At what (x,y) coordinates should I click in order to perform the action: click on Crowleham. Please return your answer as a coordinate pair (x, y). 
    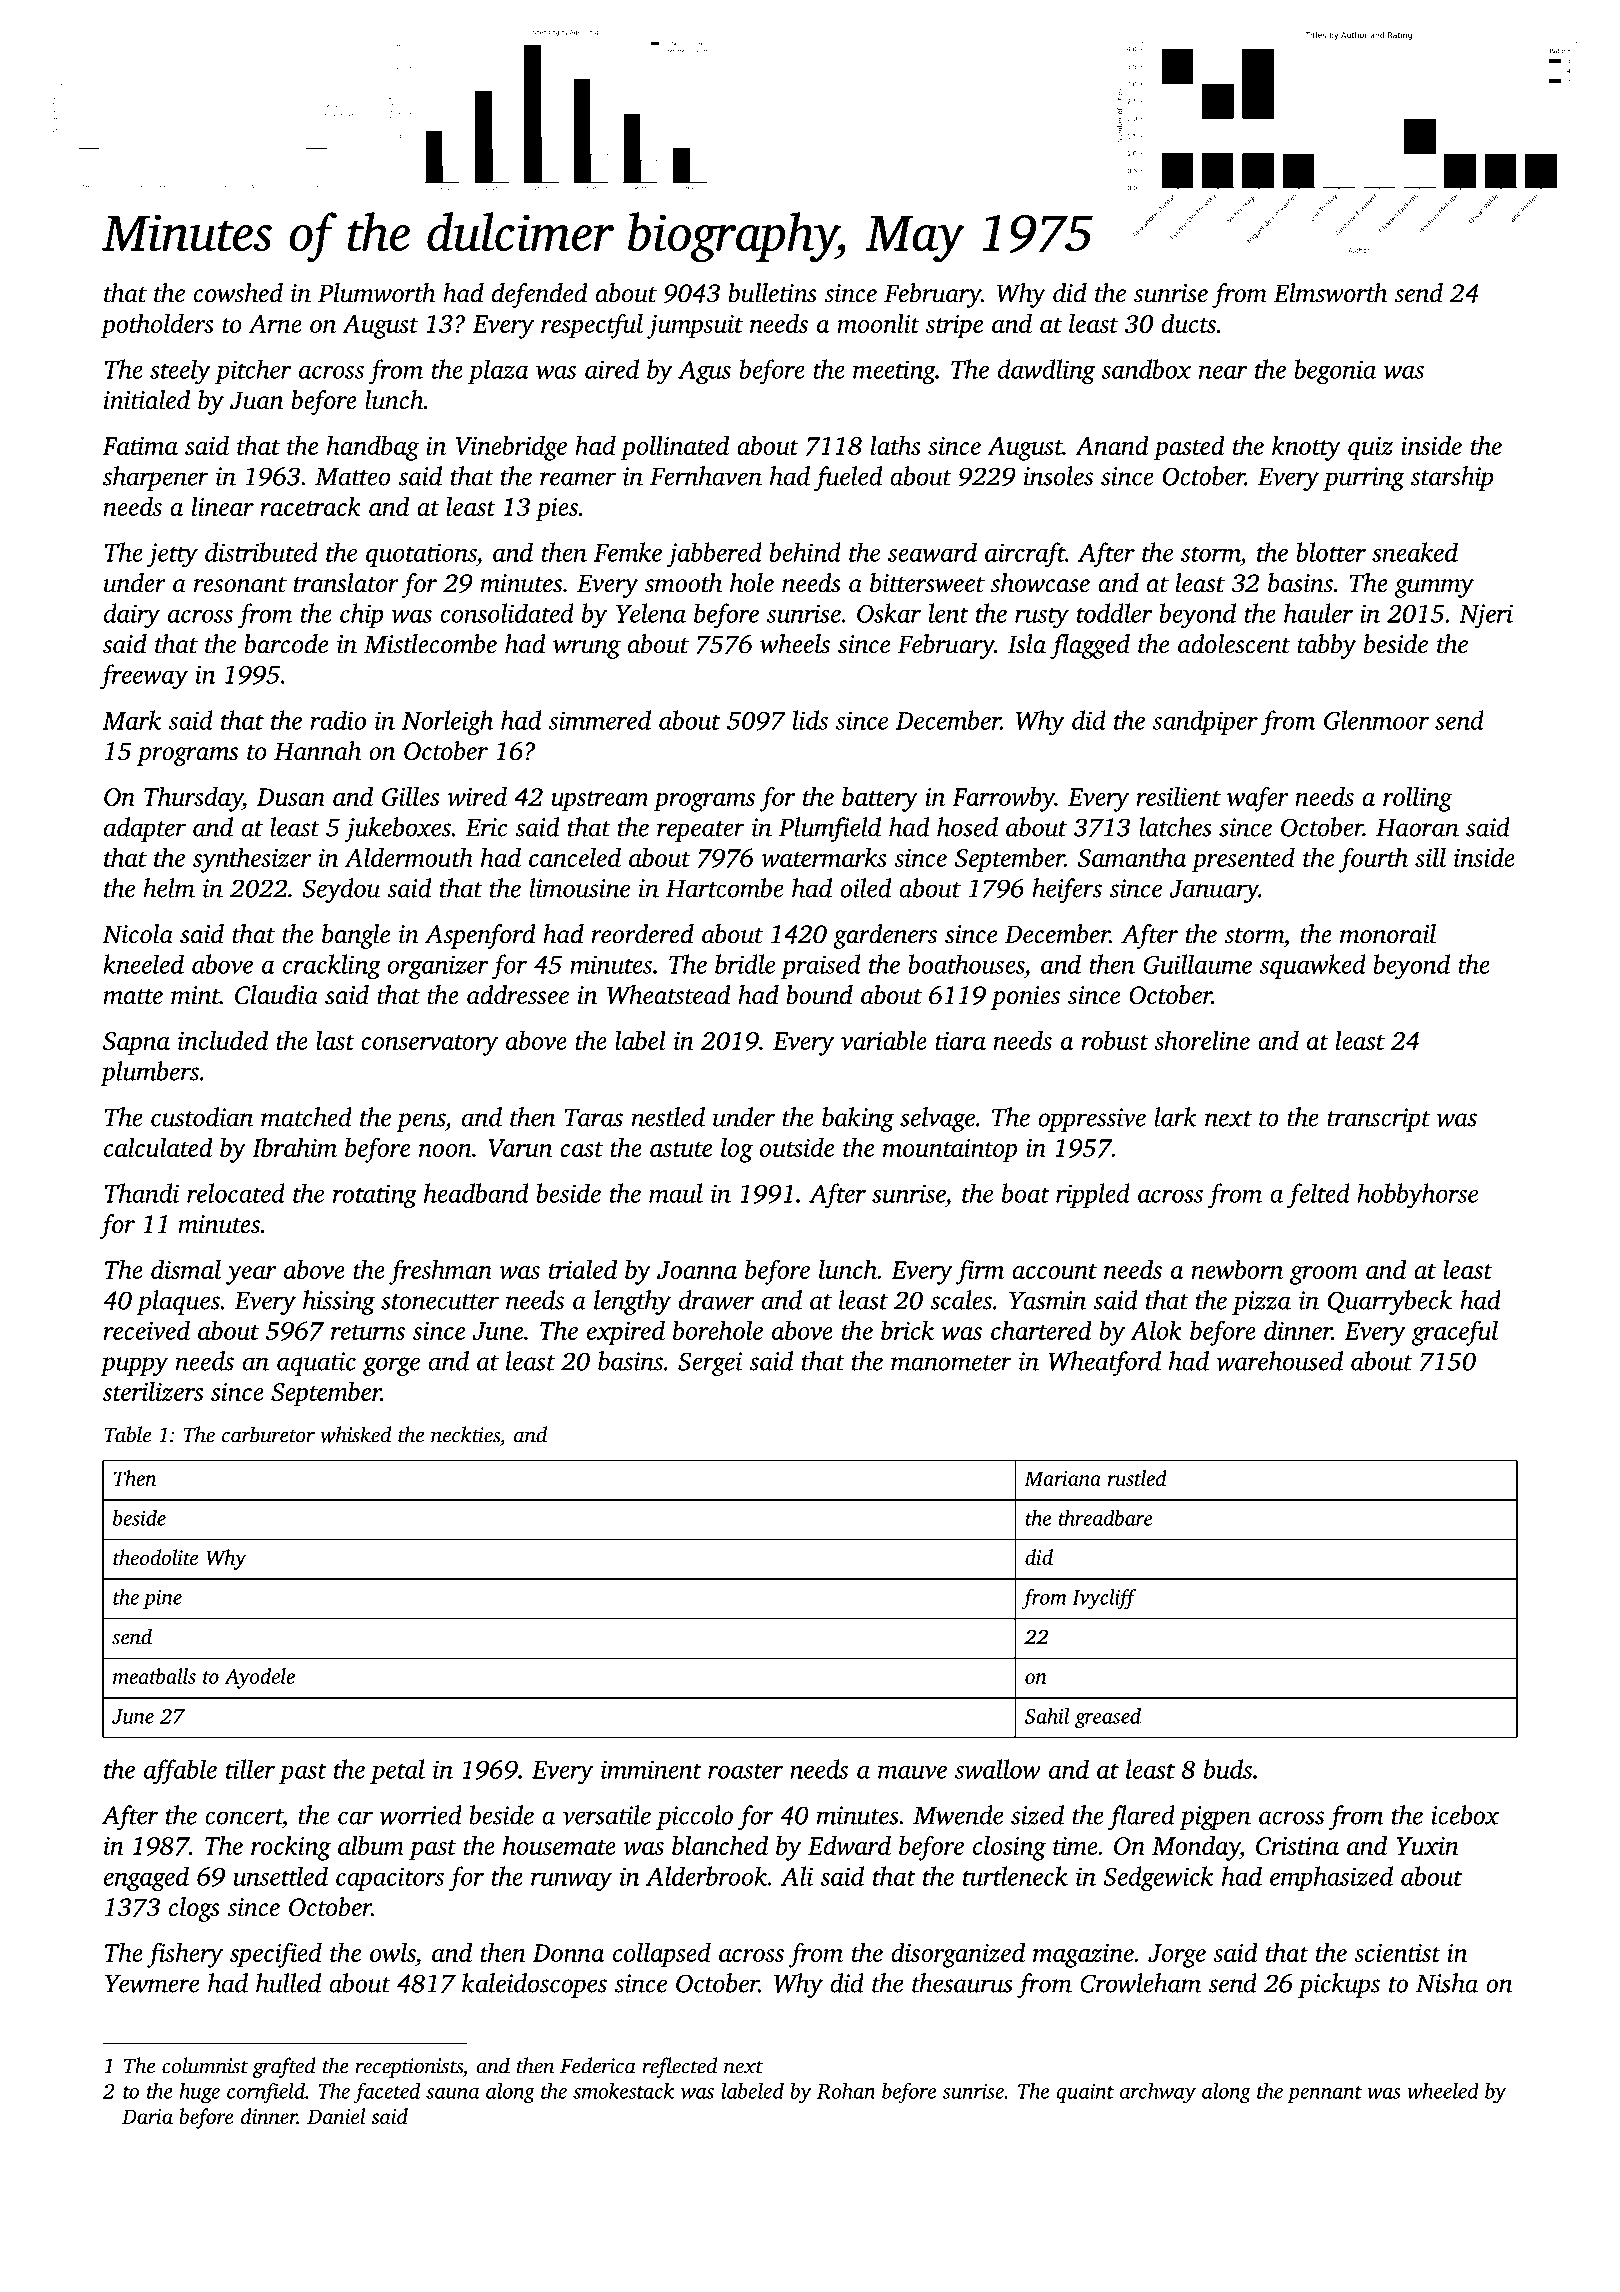
    Looking at the image, I should click on (1140, 1983).
